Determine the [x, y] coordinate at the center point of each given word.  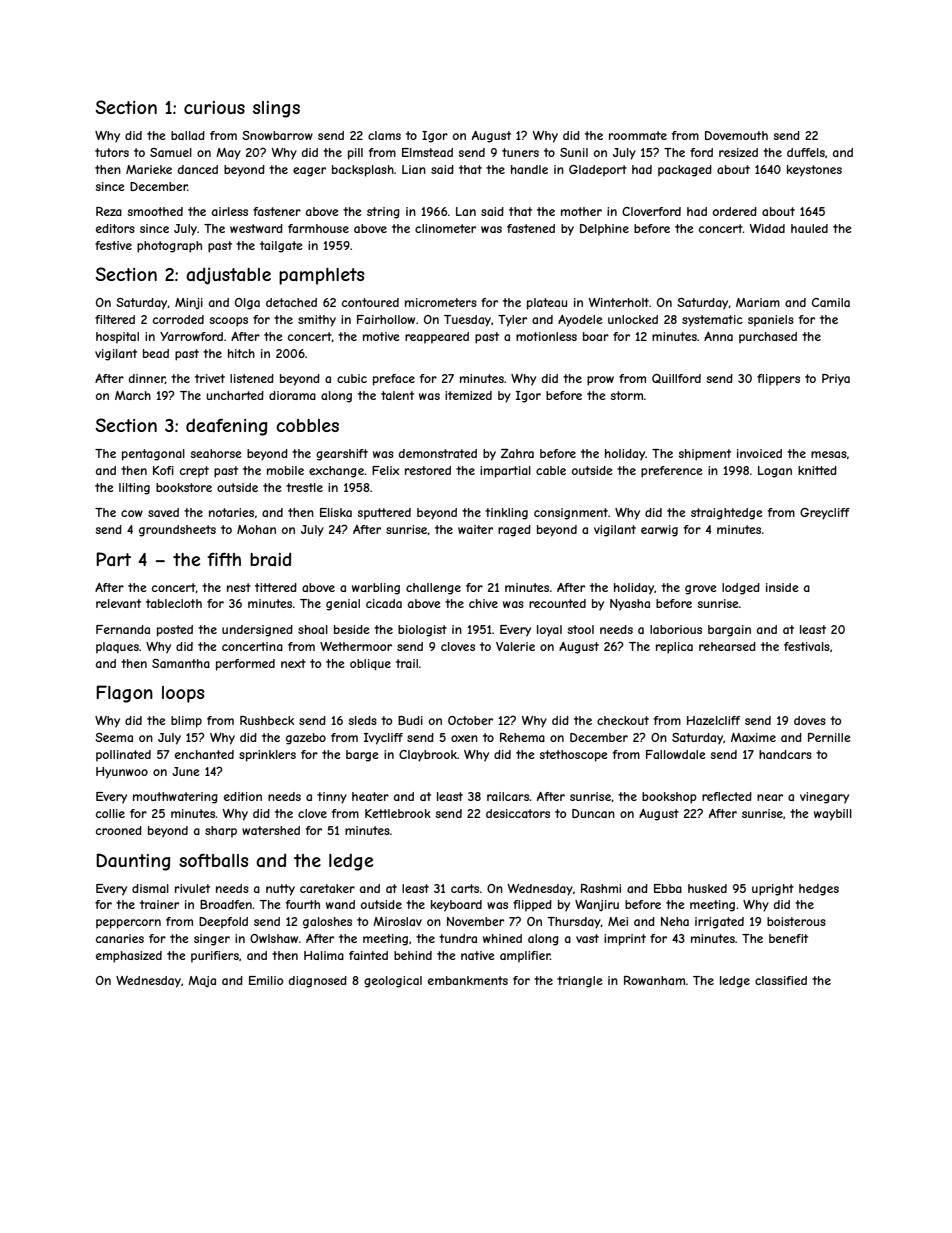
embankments [468, 980]
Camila [831, 302]
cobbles [307, 425]
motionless [546, 336]
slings [276, 109]
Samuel [171, 152]
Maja [202, 981]
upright [773, 890]
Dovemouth [736, 135]
